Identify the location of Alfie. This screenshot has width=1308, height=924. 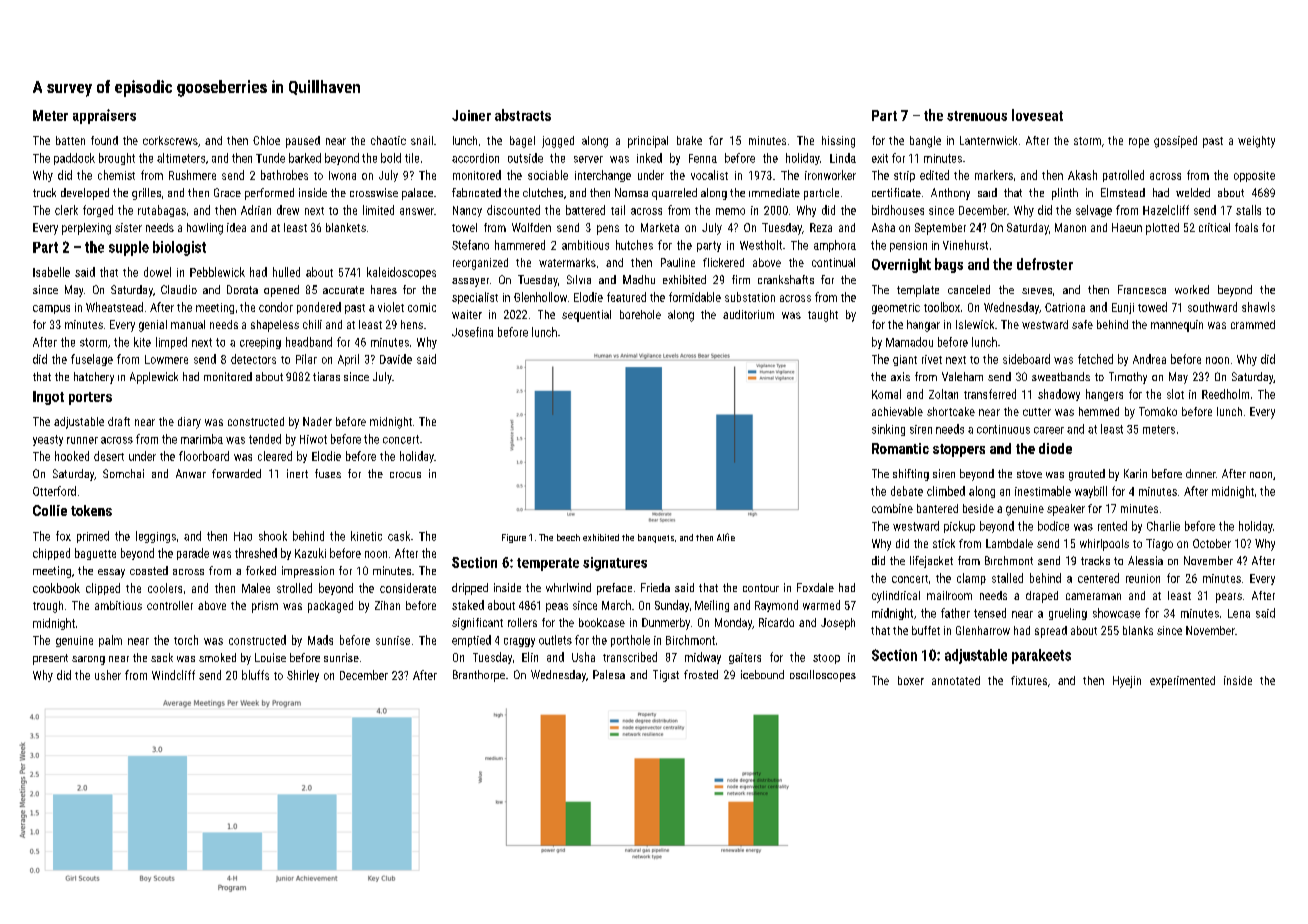
(726, 537).
